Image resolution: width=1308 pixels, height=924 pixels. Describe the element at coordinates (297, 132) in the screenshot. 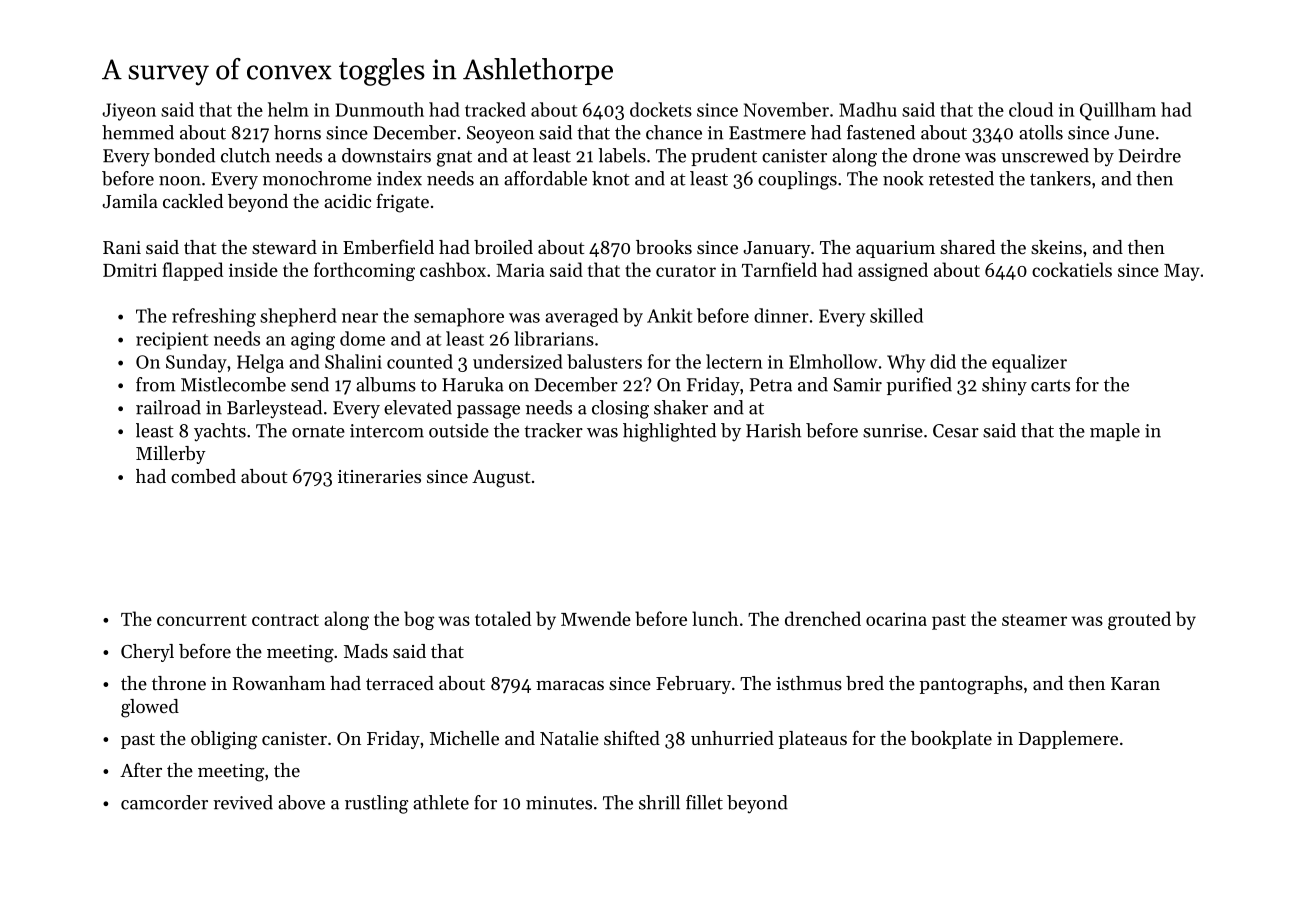

I see `horns` at that location.
